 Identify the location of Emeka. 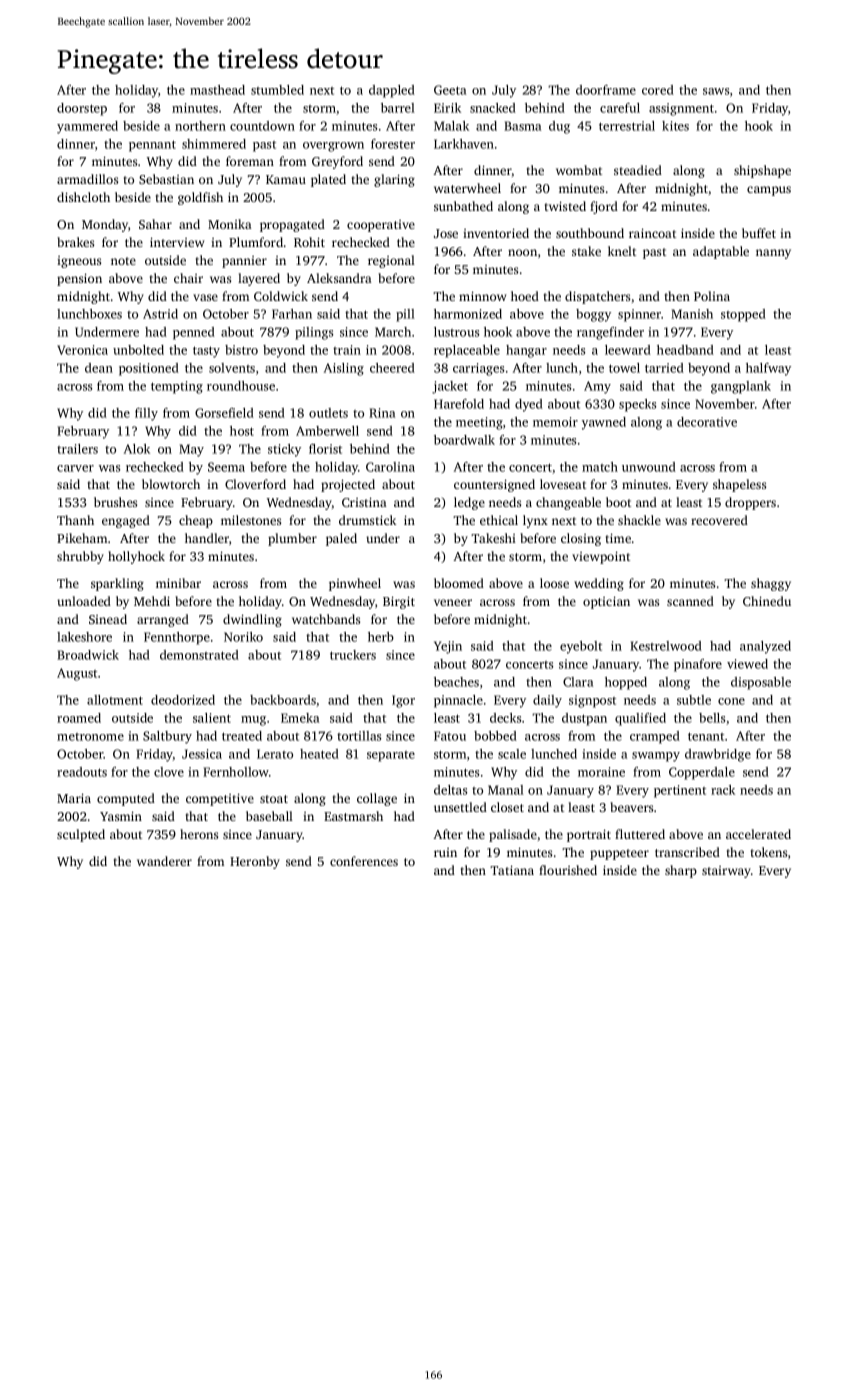
(300, 718).
